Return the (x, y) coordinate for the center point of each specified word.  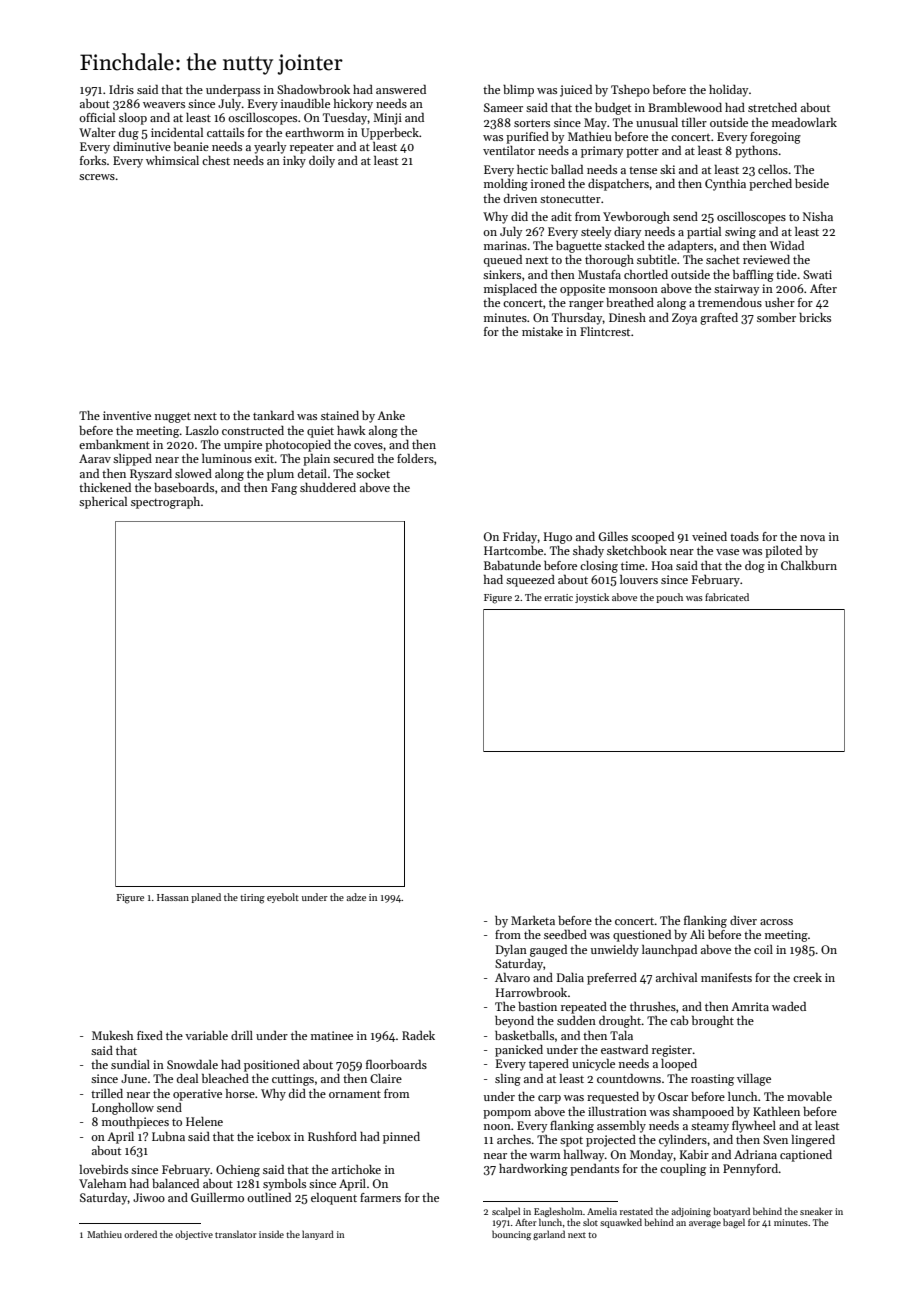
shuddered (328, 487)
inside (271, 1234)
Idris (121, 89)
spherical (103, 503)
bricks (815, 317)
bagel (734, 1223)
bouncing (511, 1235)
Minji (387, 119)
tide (786, 274)
